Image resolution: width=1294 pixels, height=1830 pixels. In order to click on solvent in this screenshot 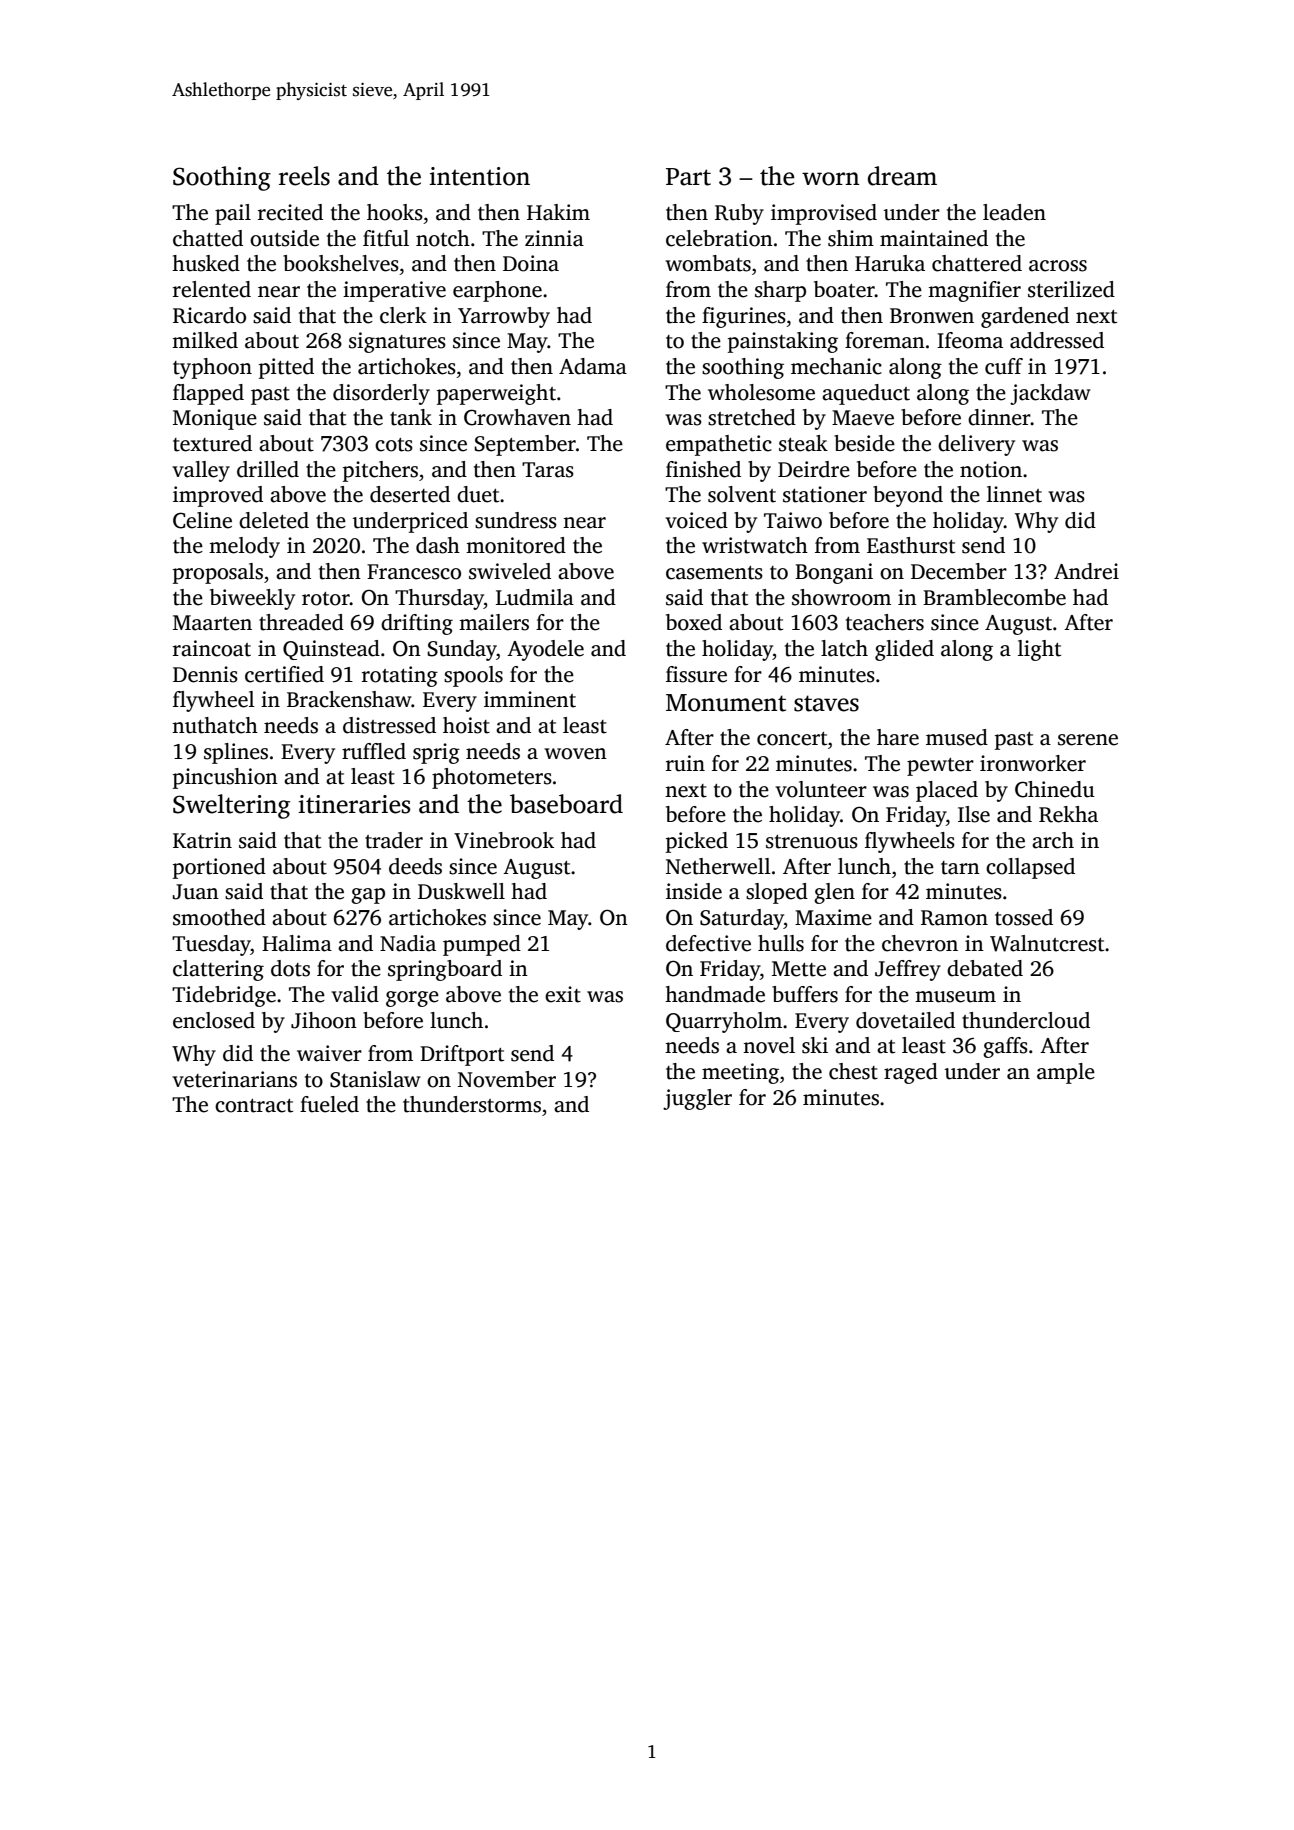, I will do `click(742, 494)`.
